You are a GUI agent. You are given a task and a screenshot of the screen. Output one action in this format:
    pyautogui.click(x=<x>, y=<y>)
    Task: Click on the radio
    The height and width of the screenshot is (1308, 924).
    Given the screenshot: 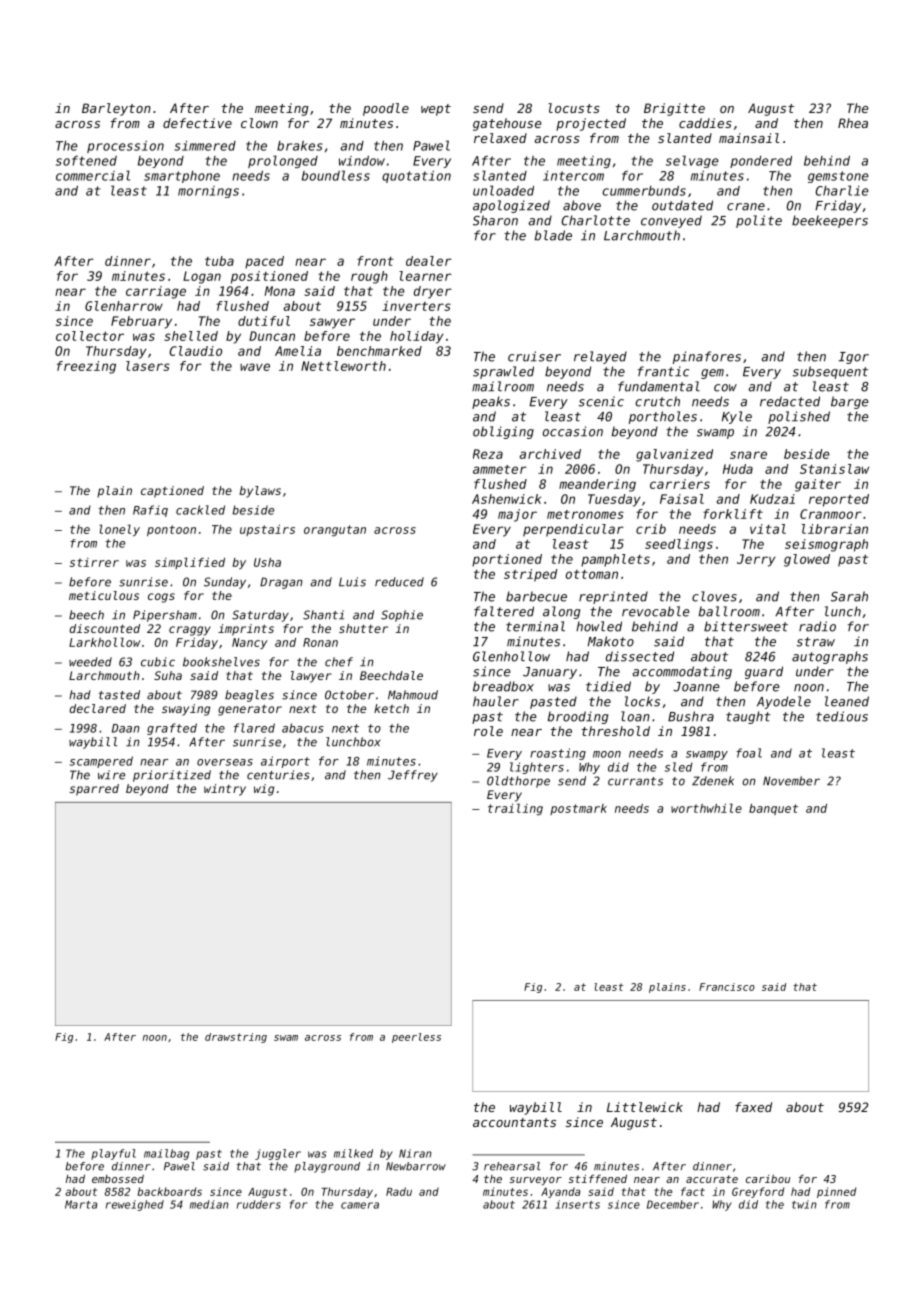 What is the action you would take?
    pyautogui.click(x=817, y=626)
